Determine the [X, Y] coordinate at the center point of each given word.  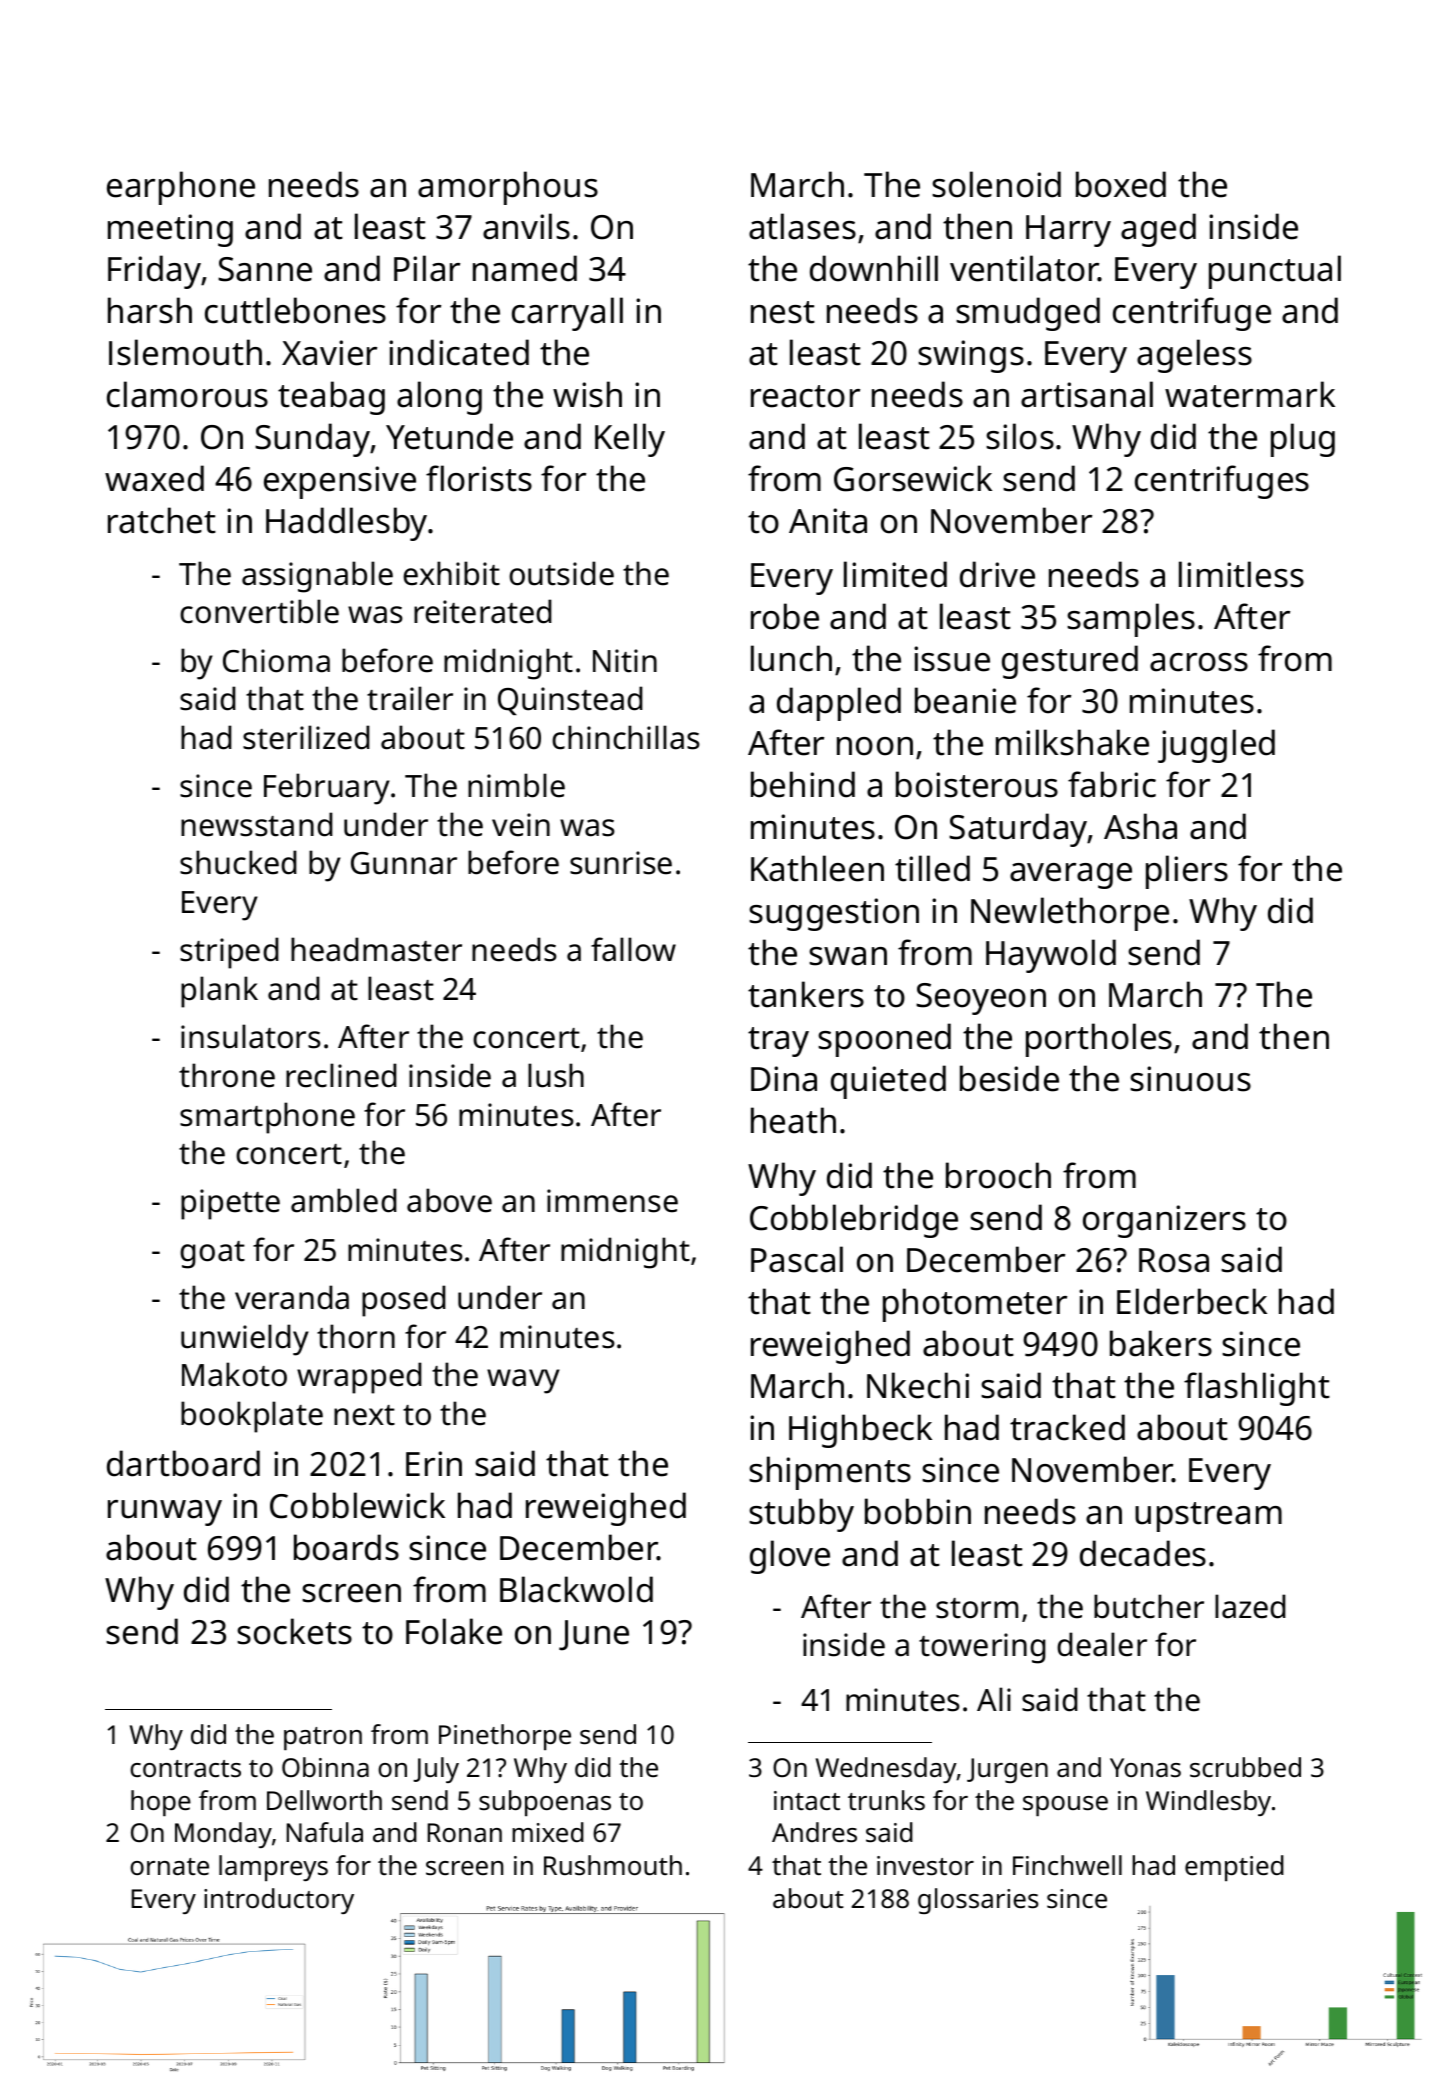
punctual [1275, 272]
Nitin [625, 661]
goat [212, 1255]
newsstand [257, 824]
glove [790, 1557]
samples [1131, 620]
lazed [1250, 1606]
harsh [150, 310]
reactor [805, 396]
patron [323, 1738]
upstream [1208, 1517]
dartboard [183, 1463]
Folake [454, 1631]
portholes [1099, 1040]
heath [793, 1120]
